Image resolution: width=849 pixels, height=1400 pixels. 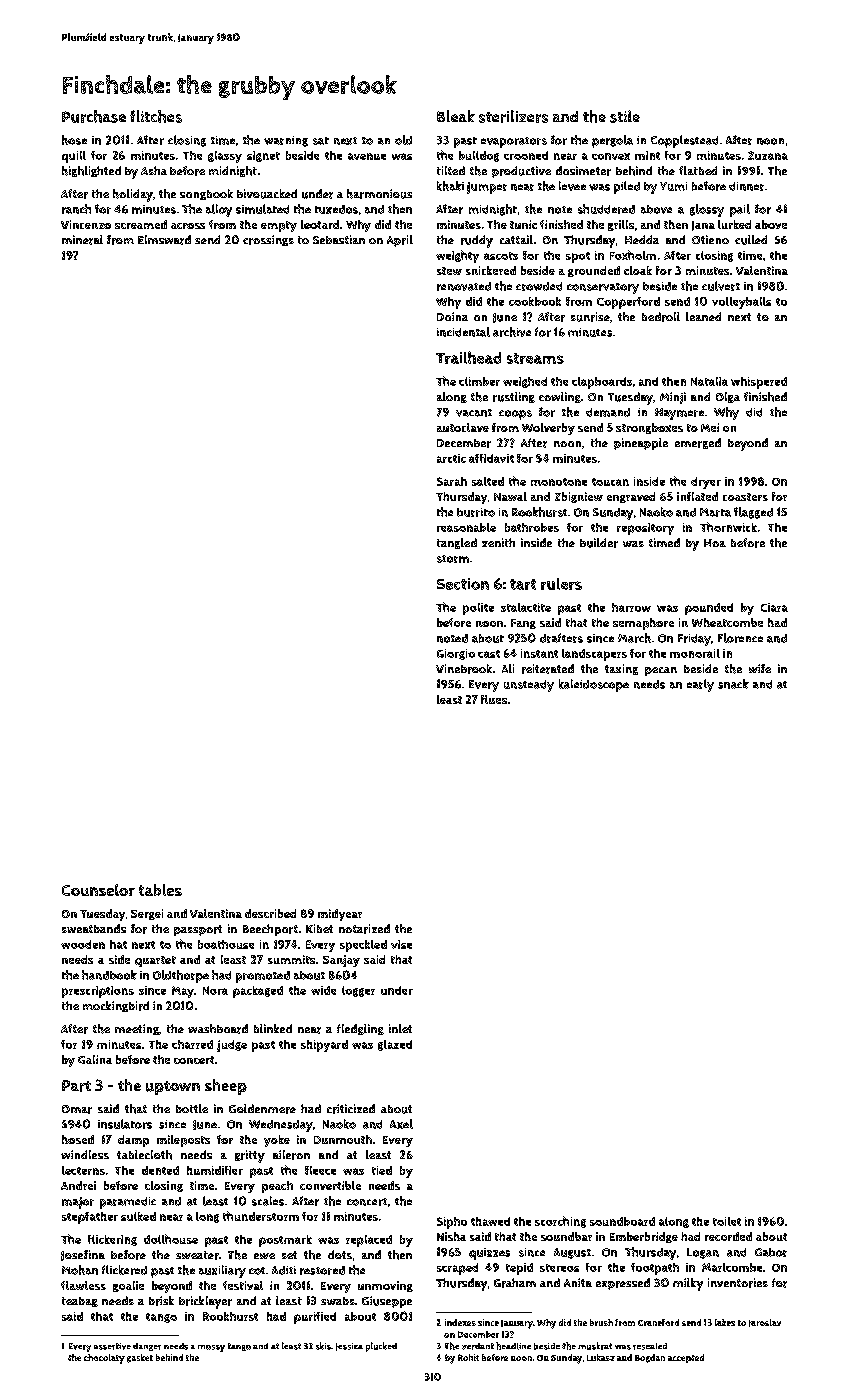 What do you see at coordinates (83, 1170) in the page?
I see `lecterns` at bounding box center [83, 1170].
